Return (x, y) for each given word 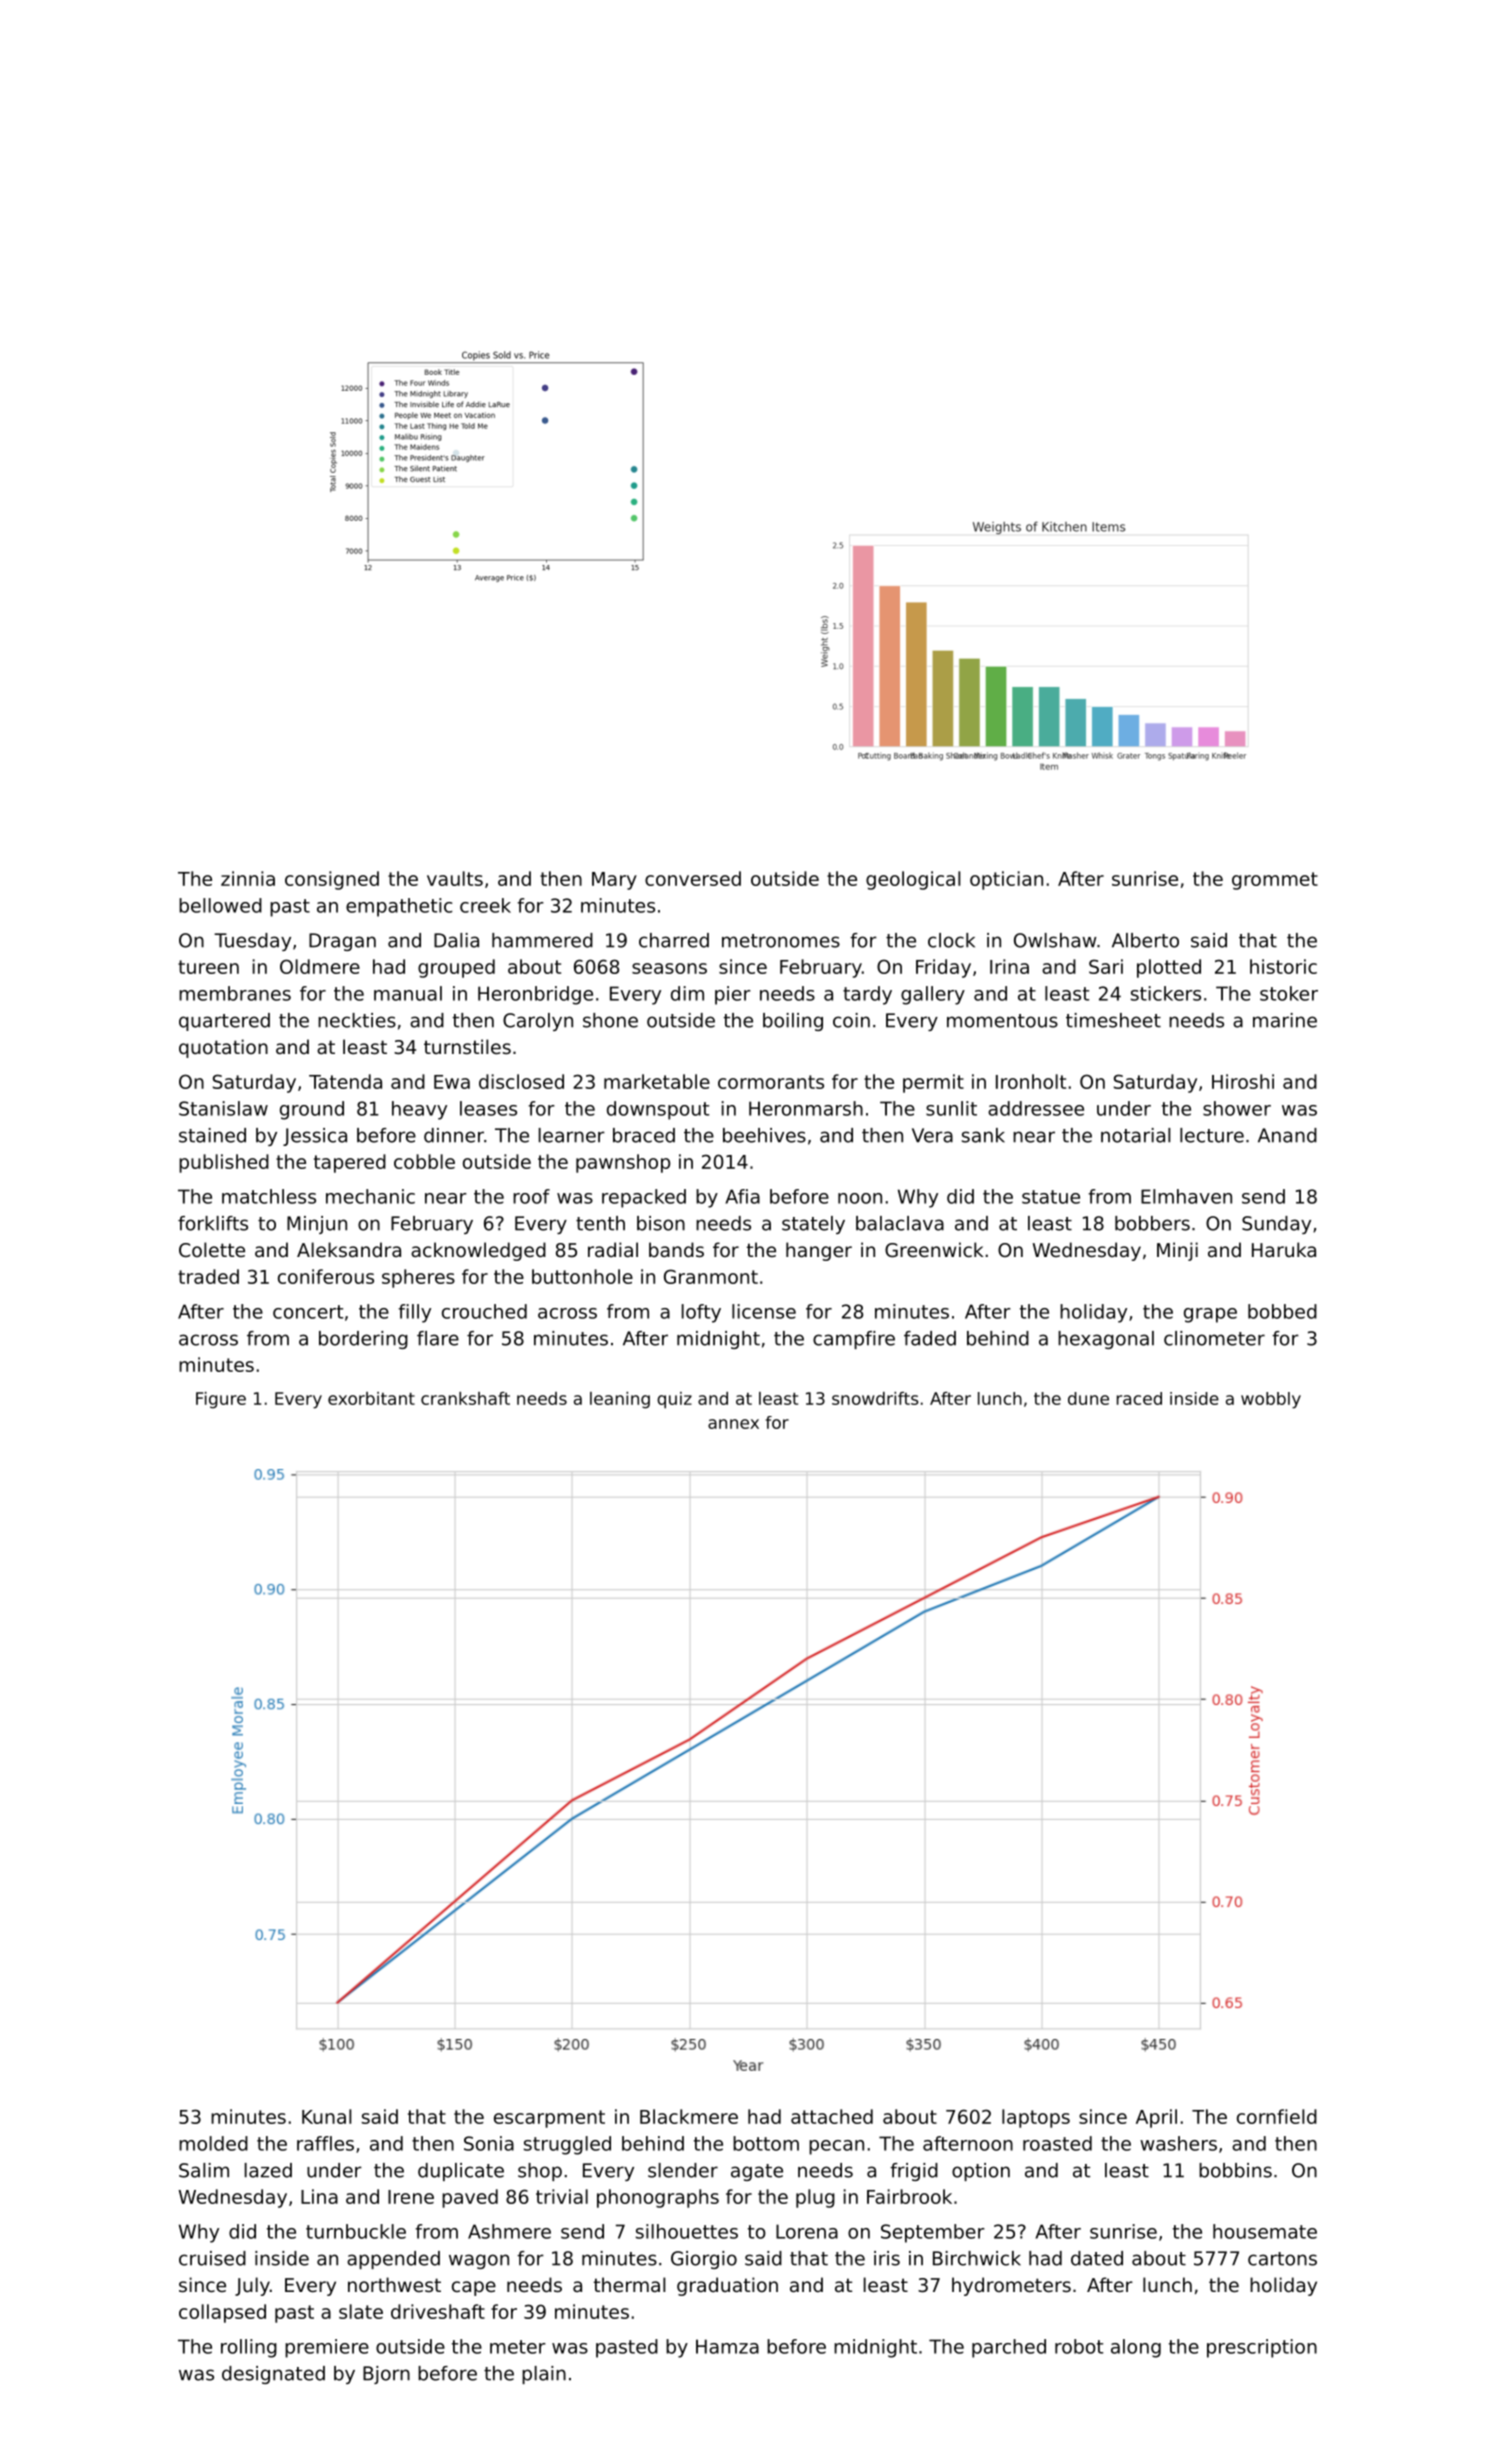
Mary (614, 881)
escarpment (549, 2119)
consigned (332, 880)
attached (832, 2116)
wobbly (1271, 1400)
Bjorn (386, 2375)
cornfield (1277, 2116)
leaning (620, 1400)
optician (1006, 880)
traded (208, 1276)
